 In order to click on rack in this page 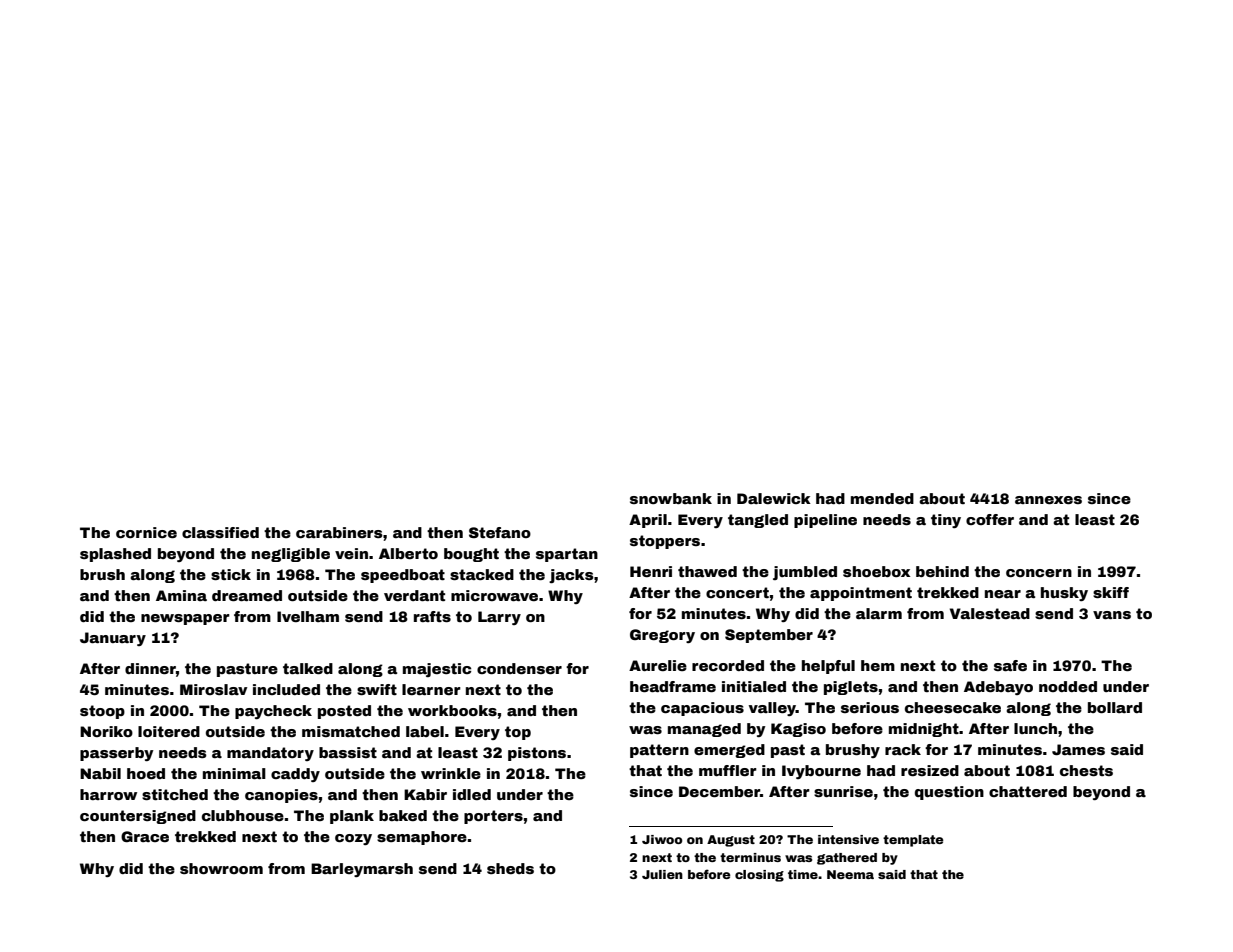, I will do `click(903, 749)`.
